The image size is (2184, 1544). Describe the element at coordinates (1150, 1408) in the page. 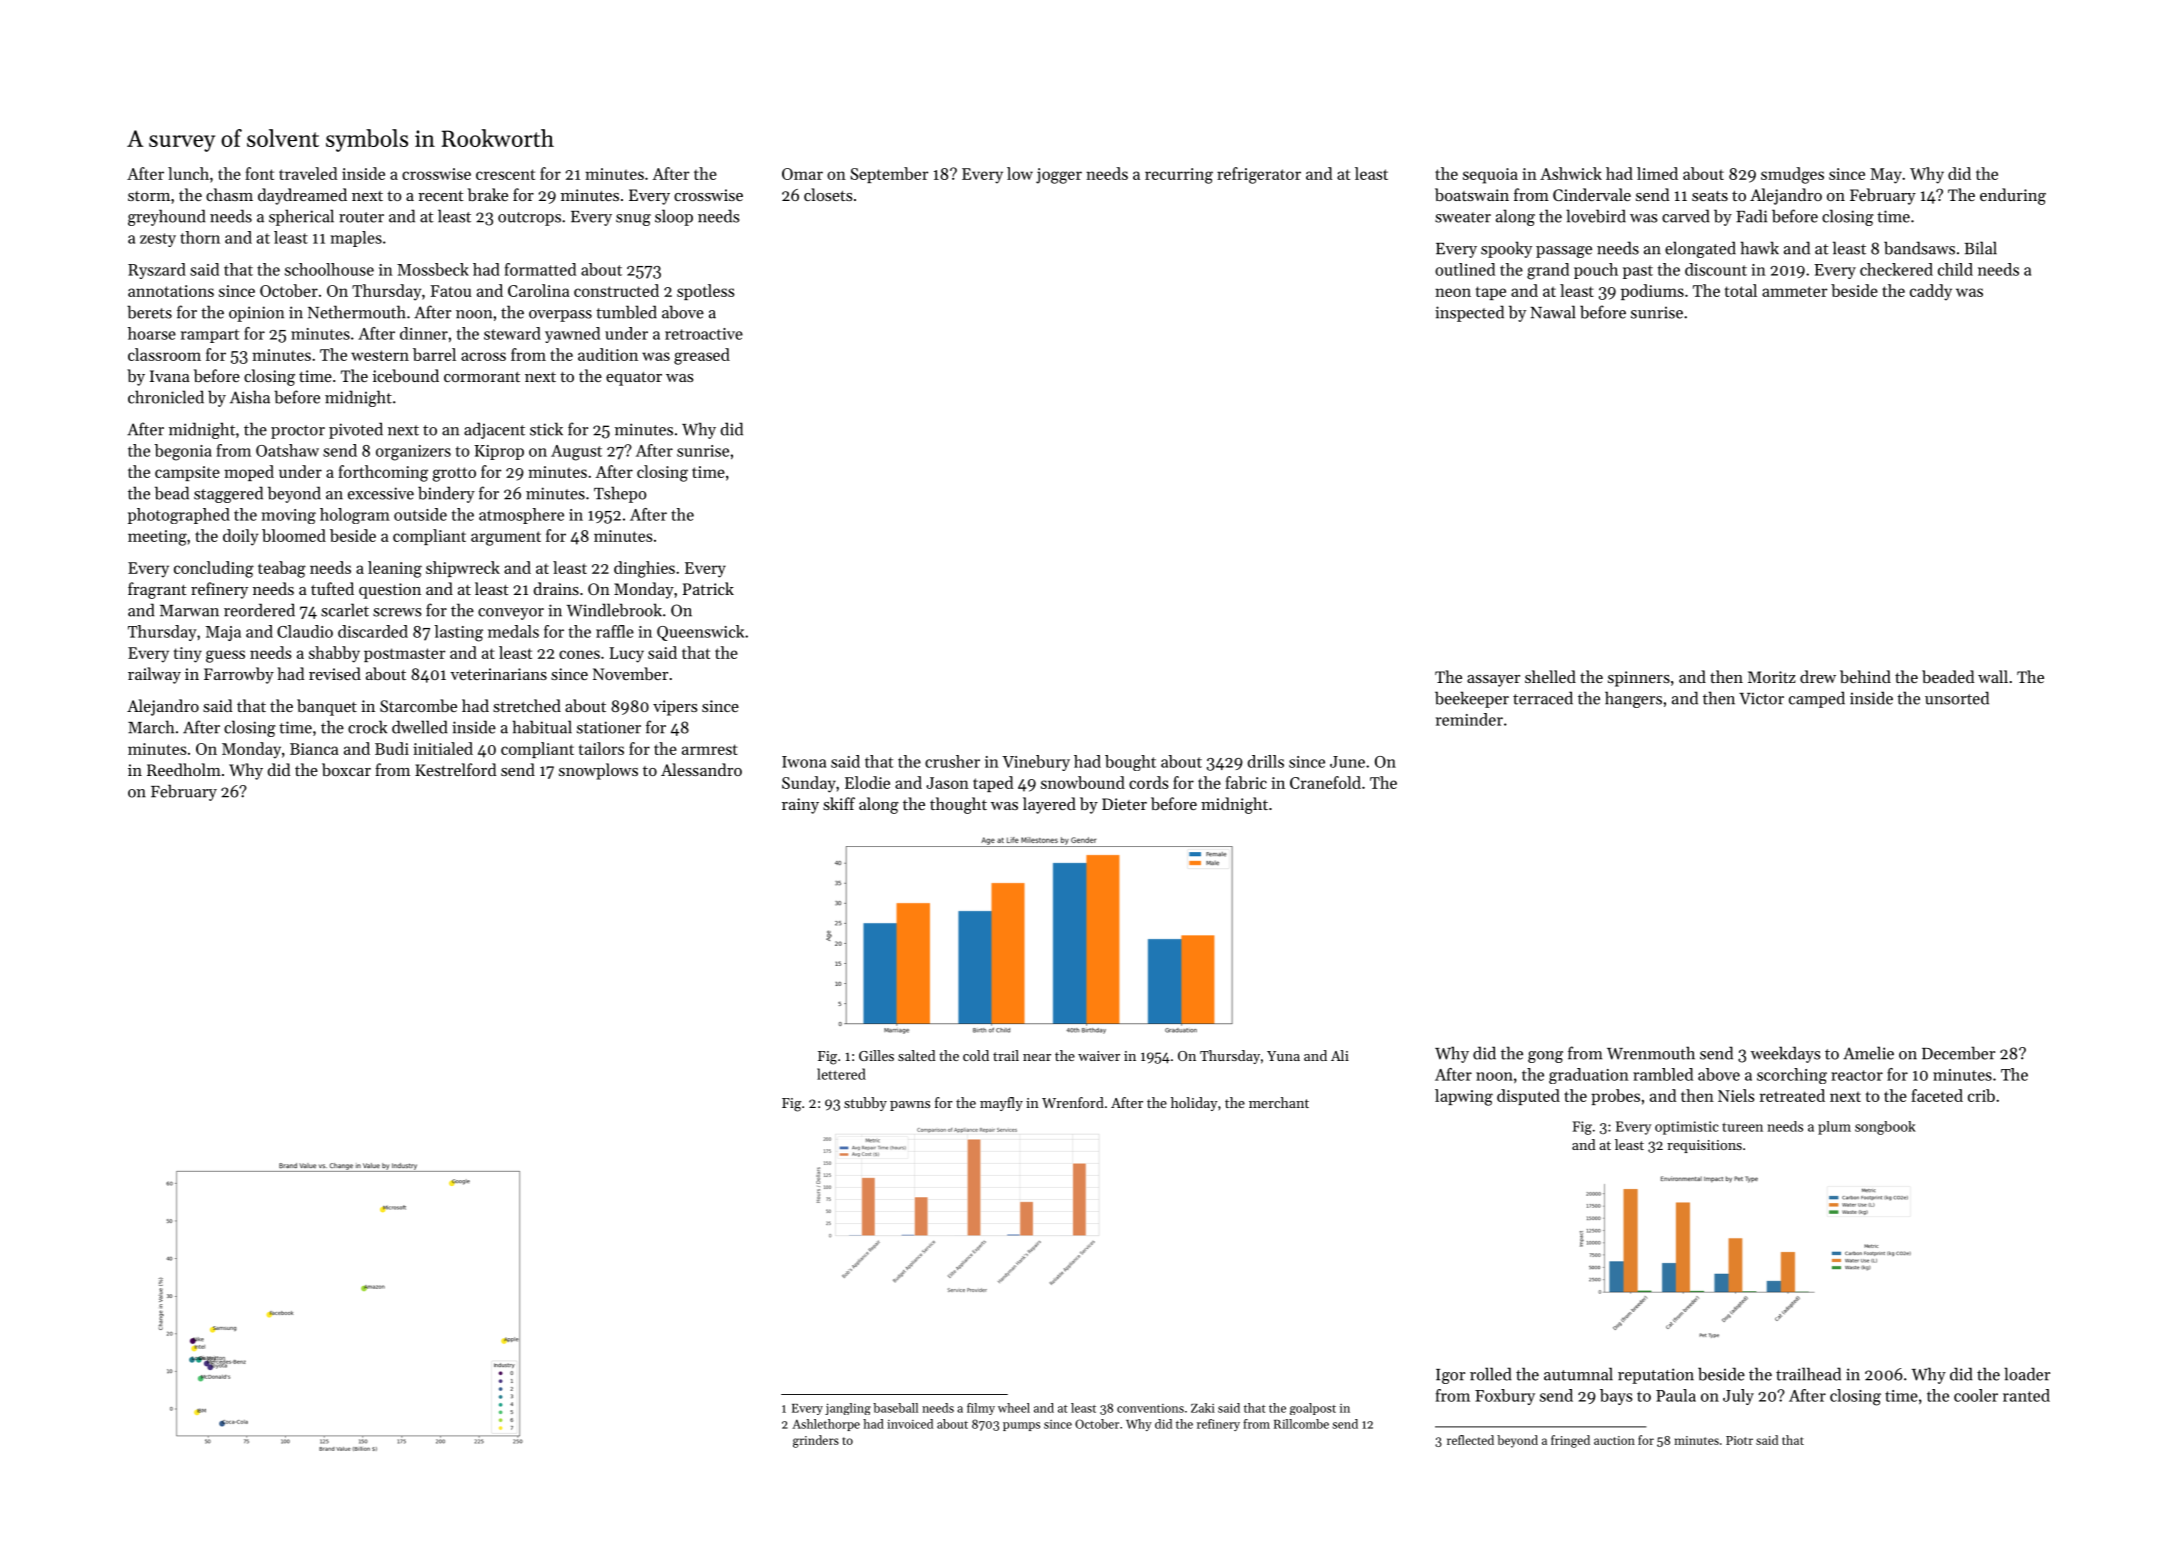

I see `conventions` at that location.
